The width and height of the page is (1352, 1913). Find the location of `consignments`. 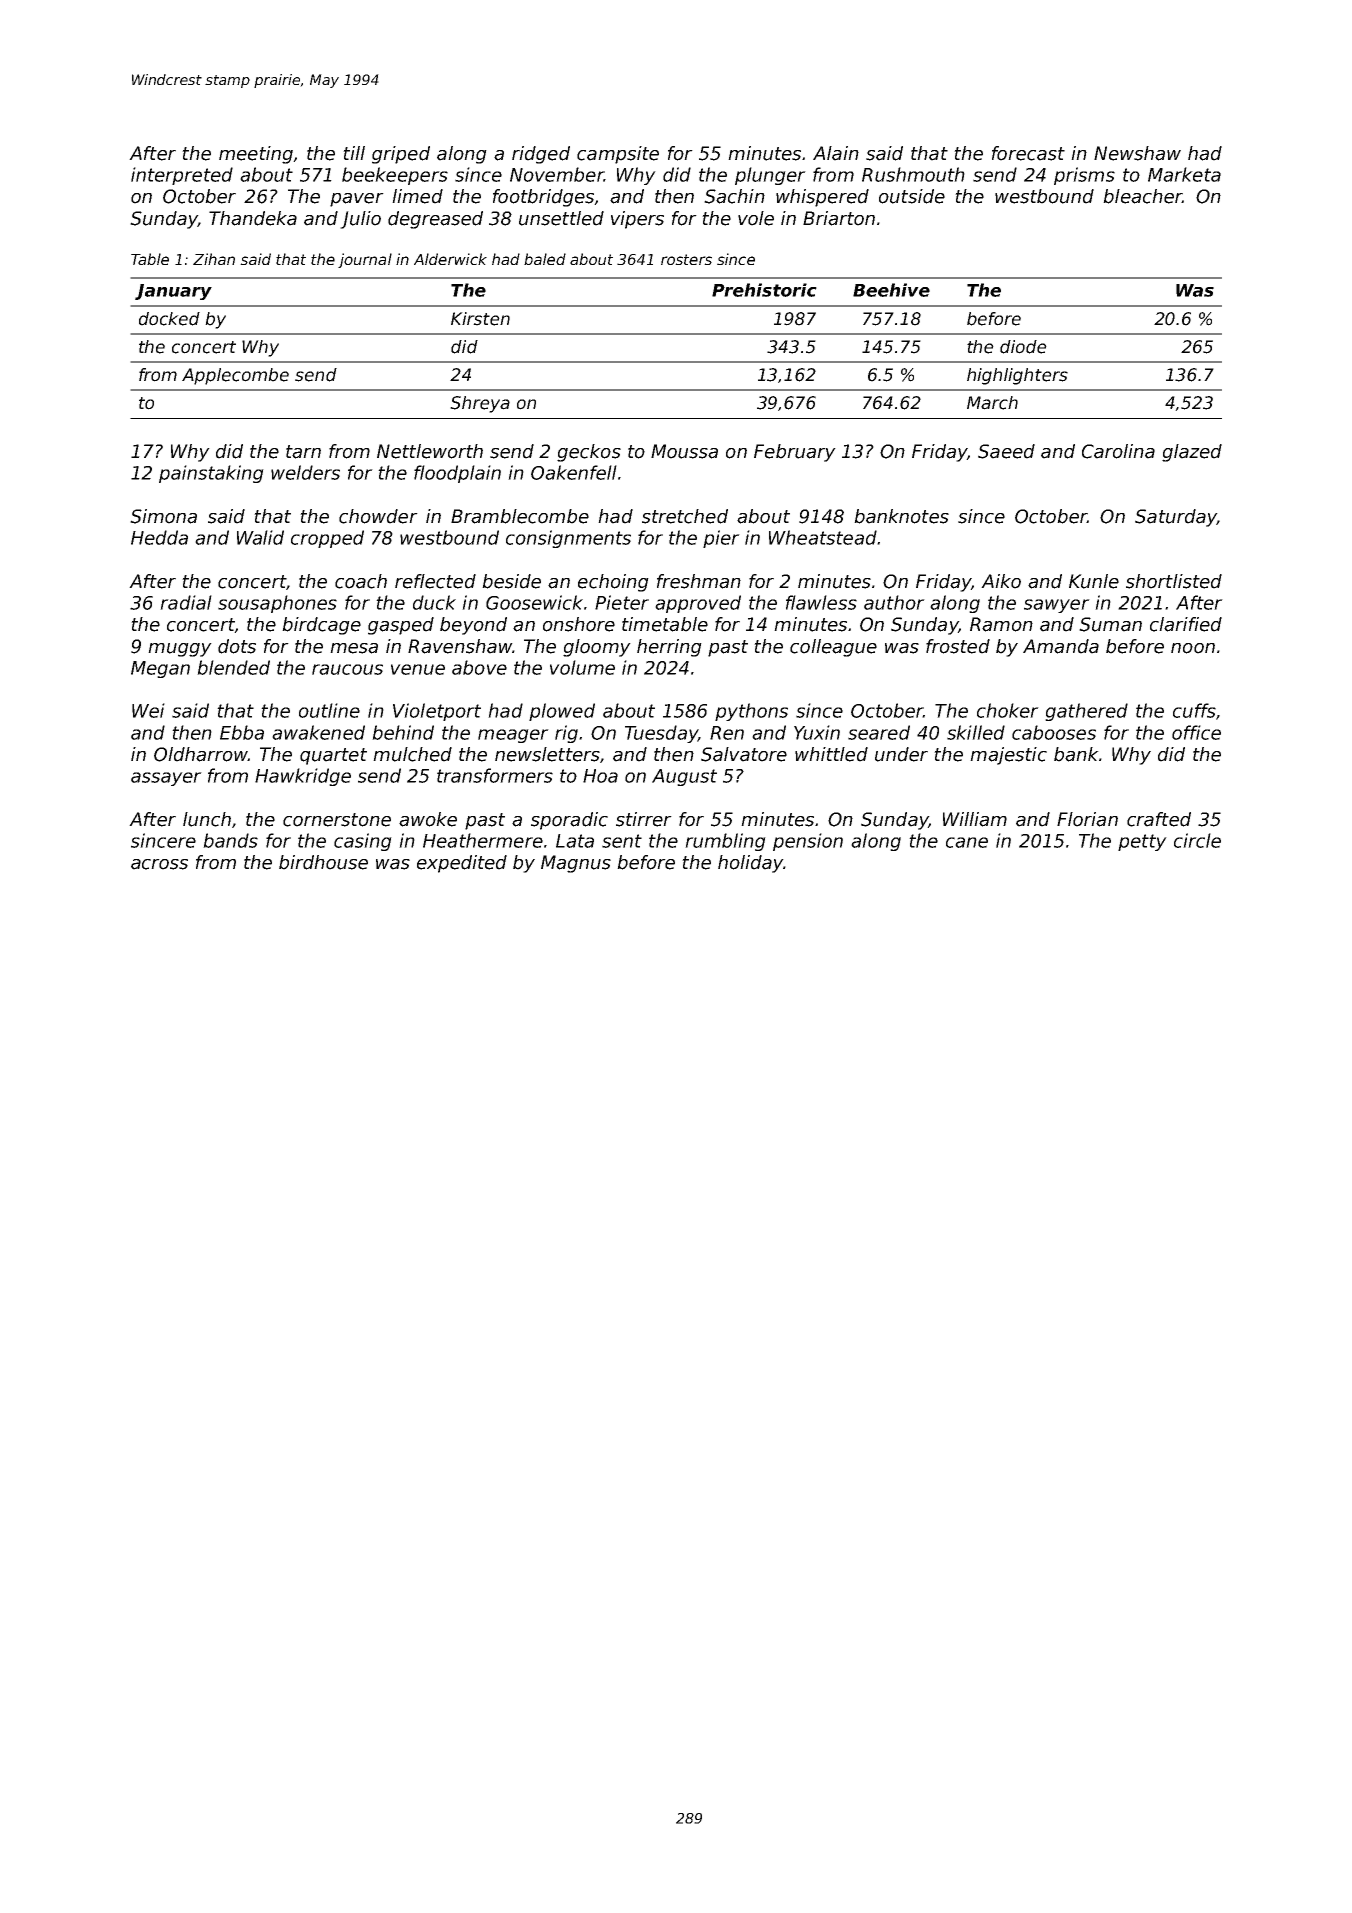

consignments is located at coordinates (568, 539).
